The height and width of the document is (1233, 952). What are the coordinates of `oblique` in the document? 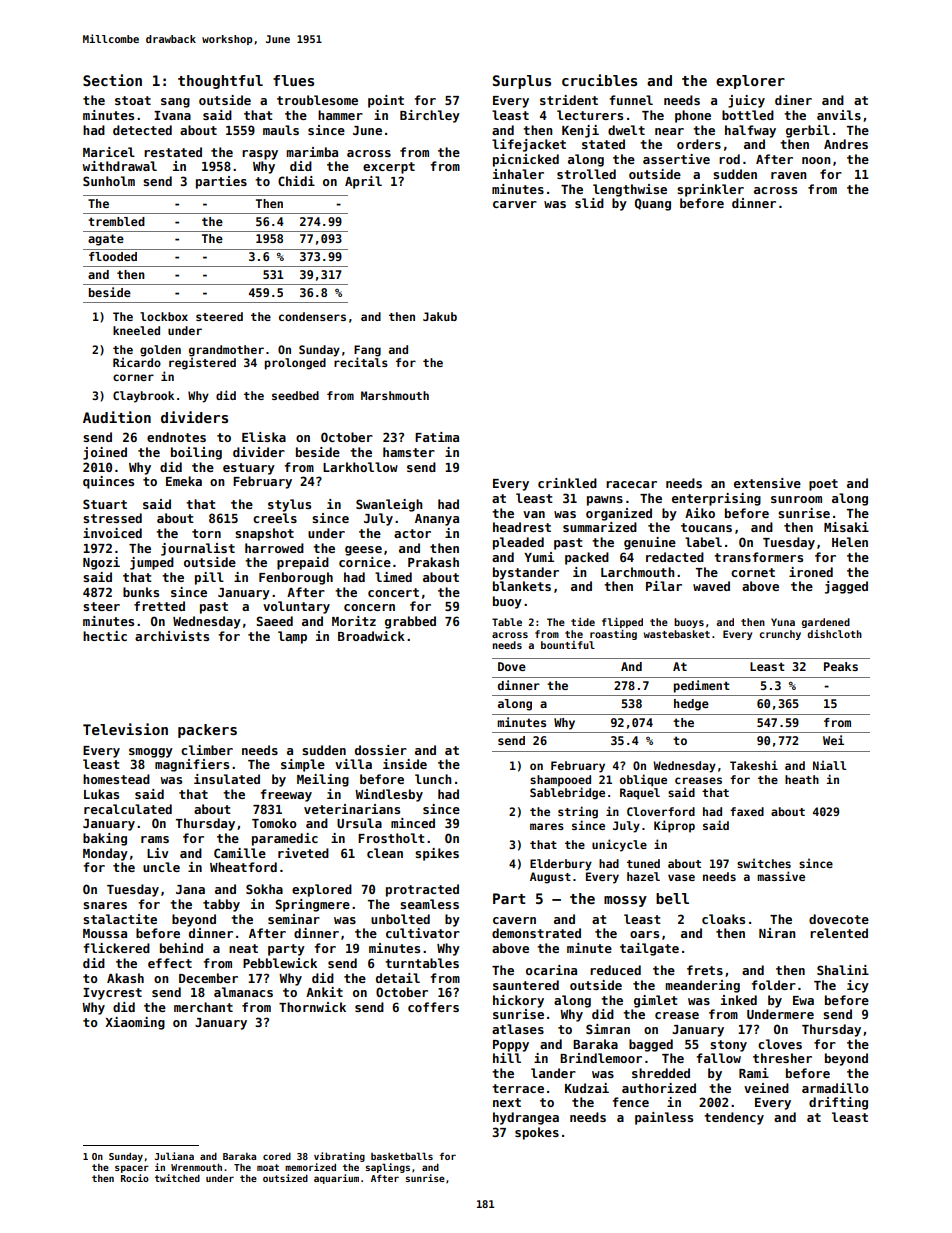 It's located at (643, 780).
